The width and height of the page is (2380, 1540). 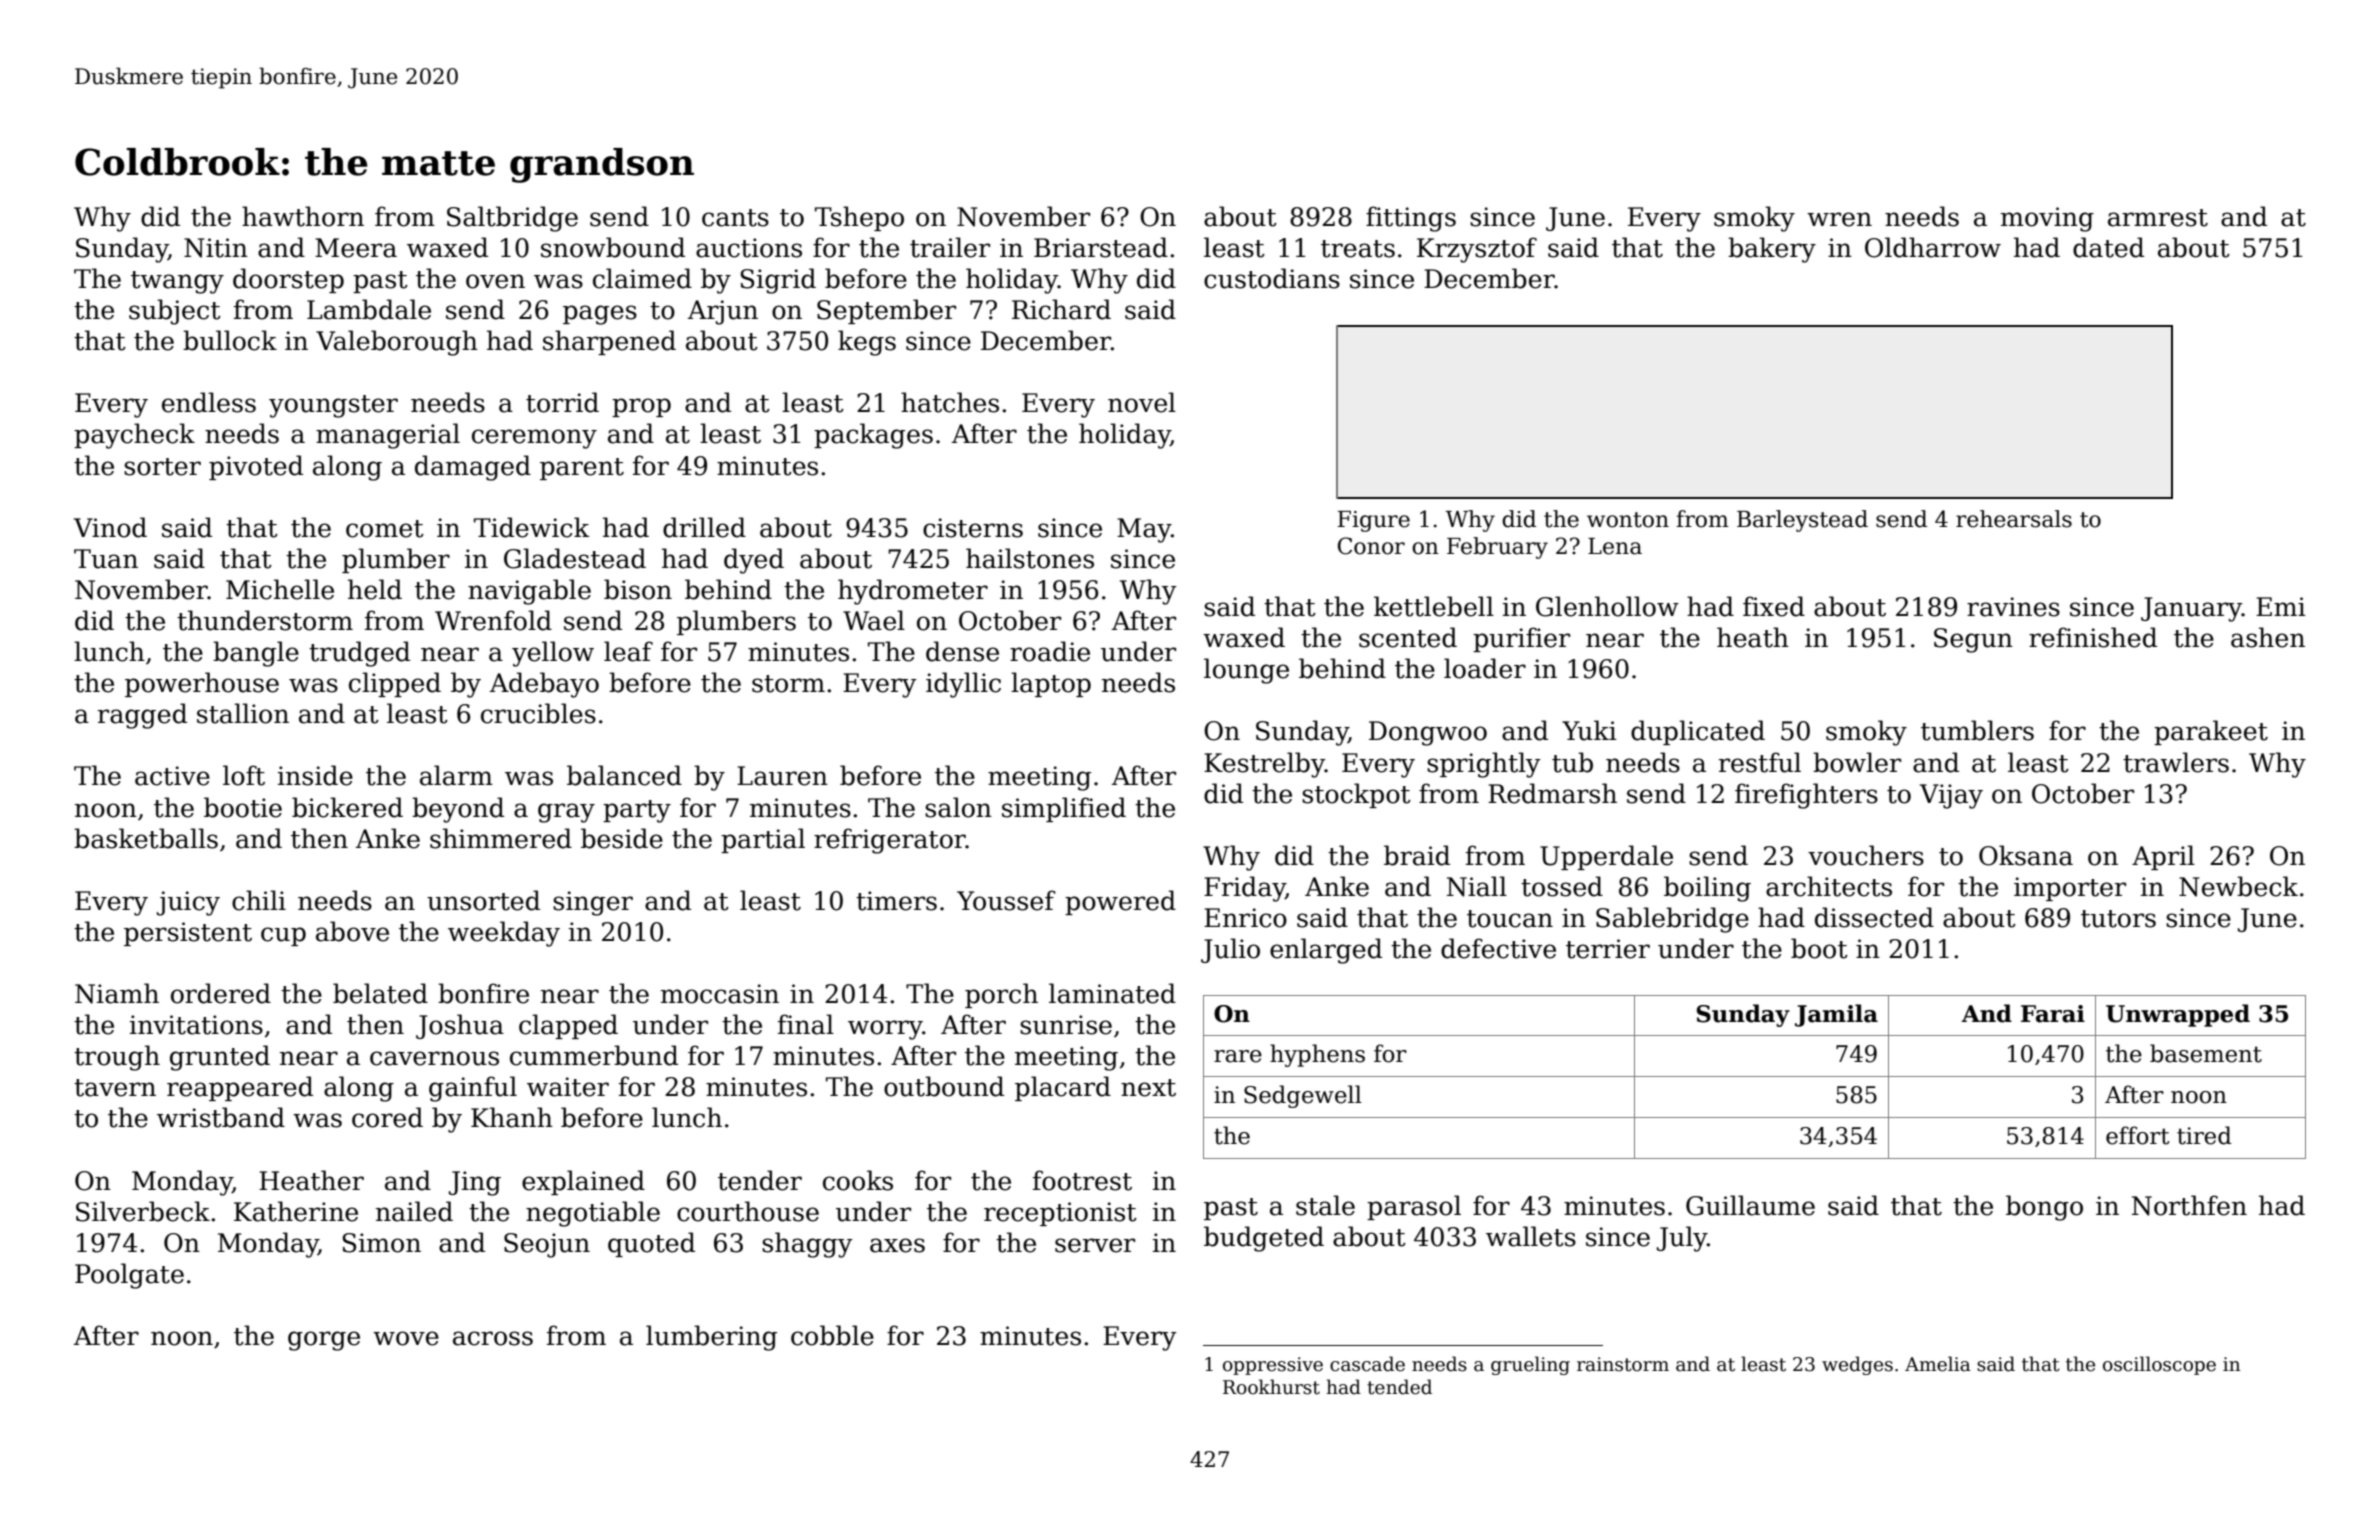 I want to click on gorge, so click(x=324, y=1341).
